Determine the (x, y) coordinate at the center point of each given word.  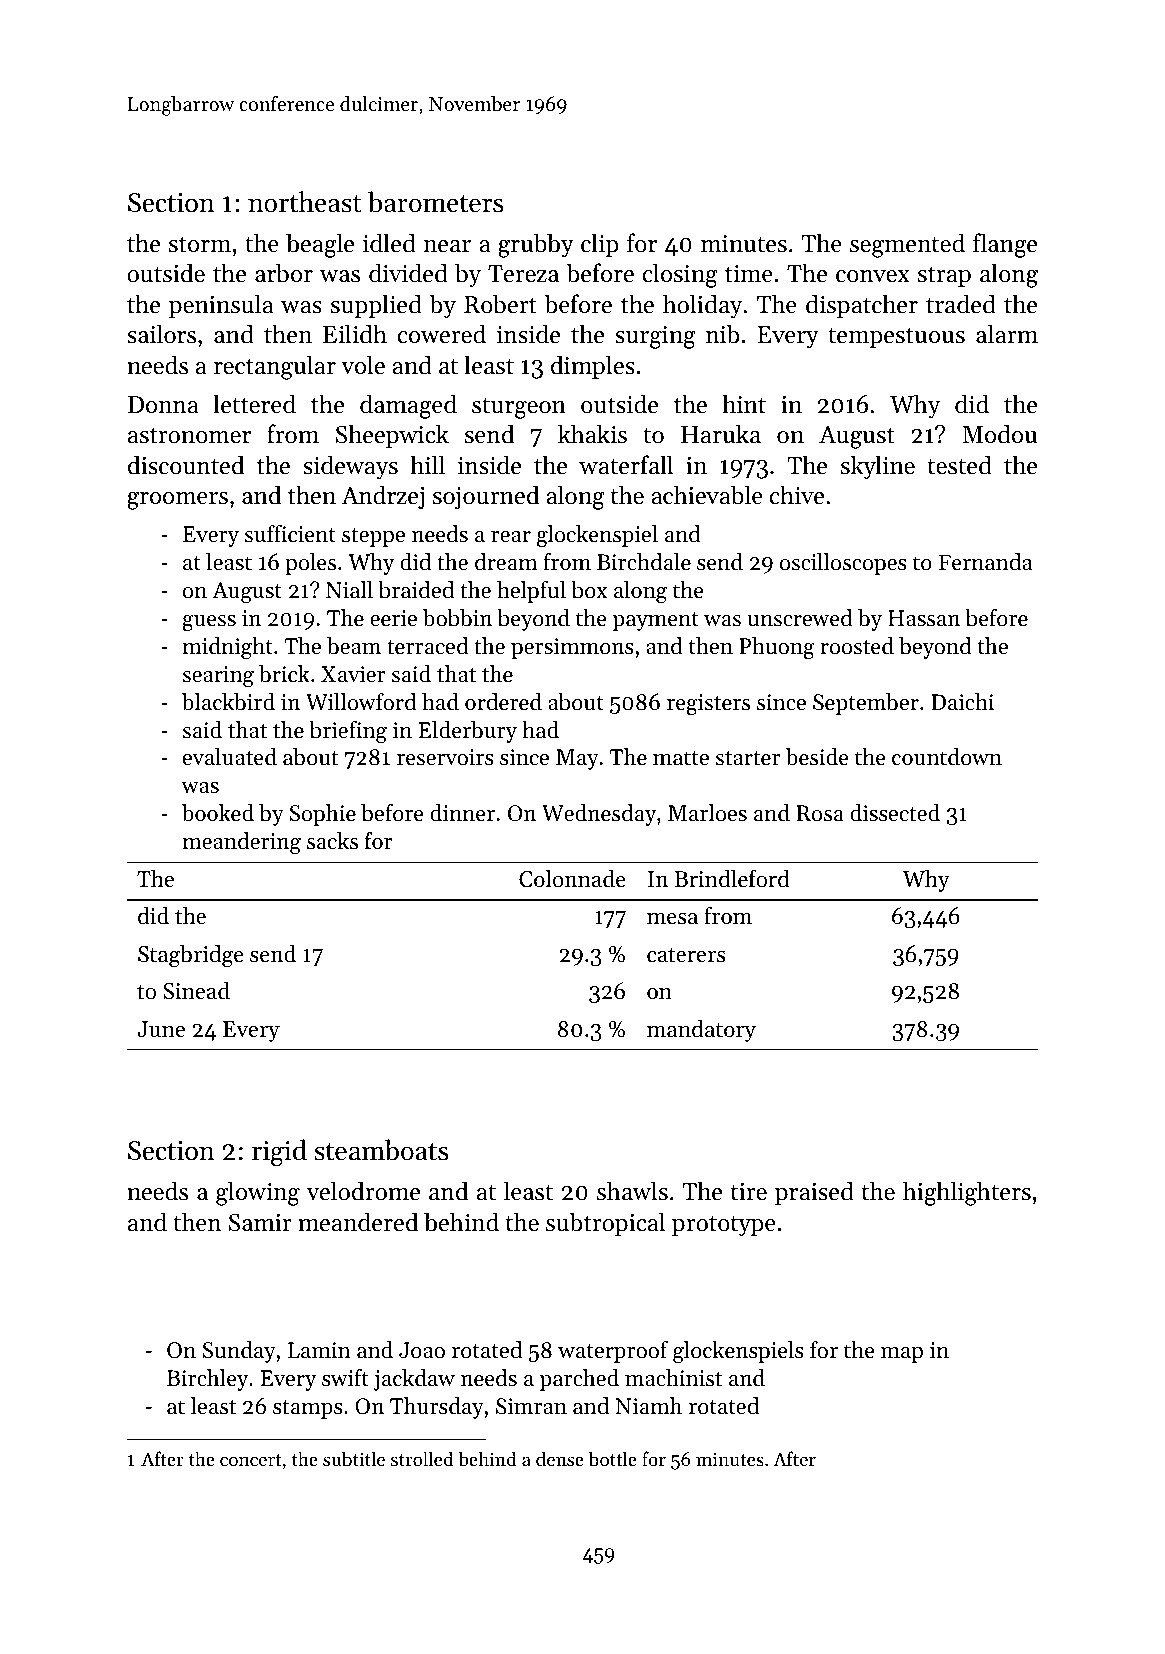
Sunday (239, 1352)
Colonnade (572, 879)
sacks (332, 841)
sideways (350, 467)
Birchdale (644, 562)
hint (744, 404)
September (866, 704)
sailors (161, 334)
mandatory (701, 1031)
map (902, 1355)
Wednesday (599, 815)
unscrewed (800, 618)
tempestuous (896, 338)
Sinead (196, 991)
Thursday (437, 1408)
